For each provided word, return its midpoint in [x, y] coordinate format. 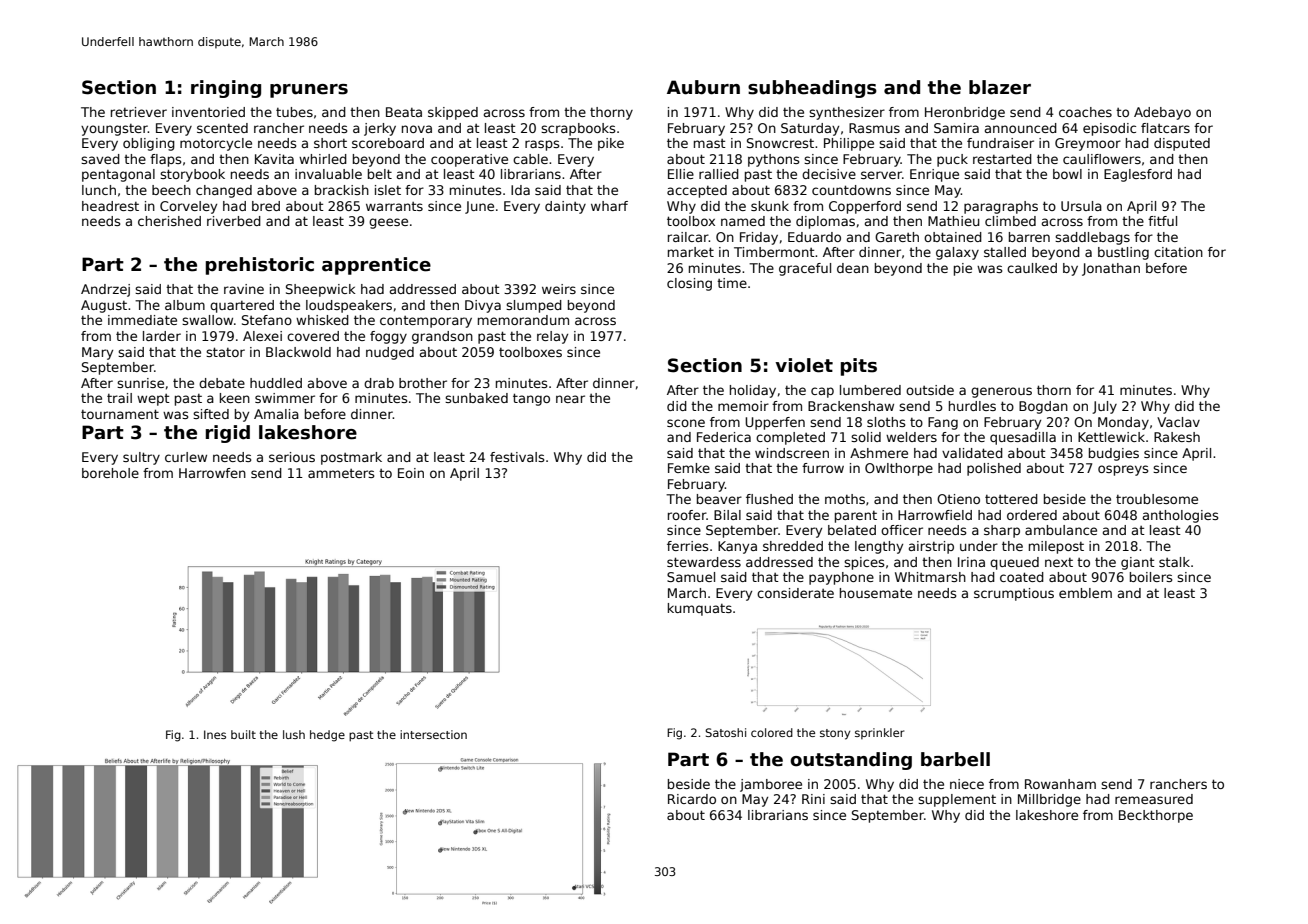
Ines [215, 734]
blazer [1000, 87]
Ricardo [692, 799]
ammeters [341, 473]
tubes [294, 112]
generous [1001, 392]
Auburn [703, 87]
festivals [517, 457]
